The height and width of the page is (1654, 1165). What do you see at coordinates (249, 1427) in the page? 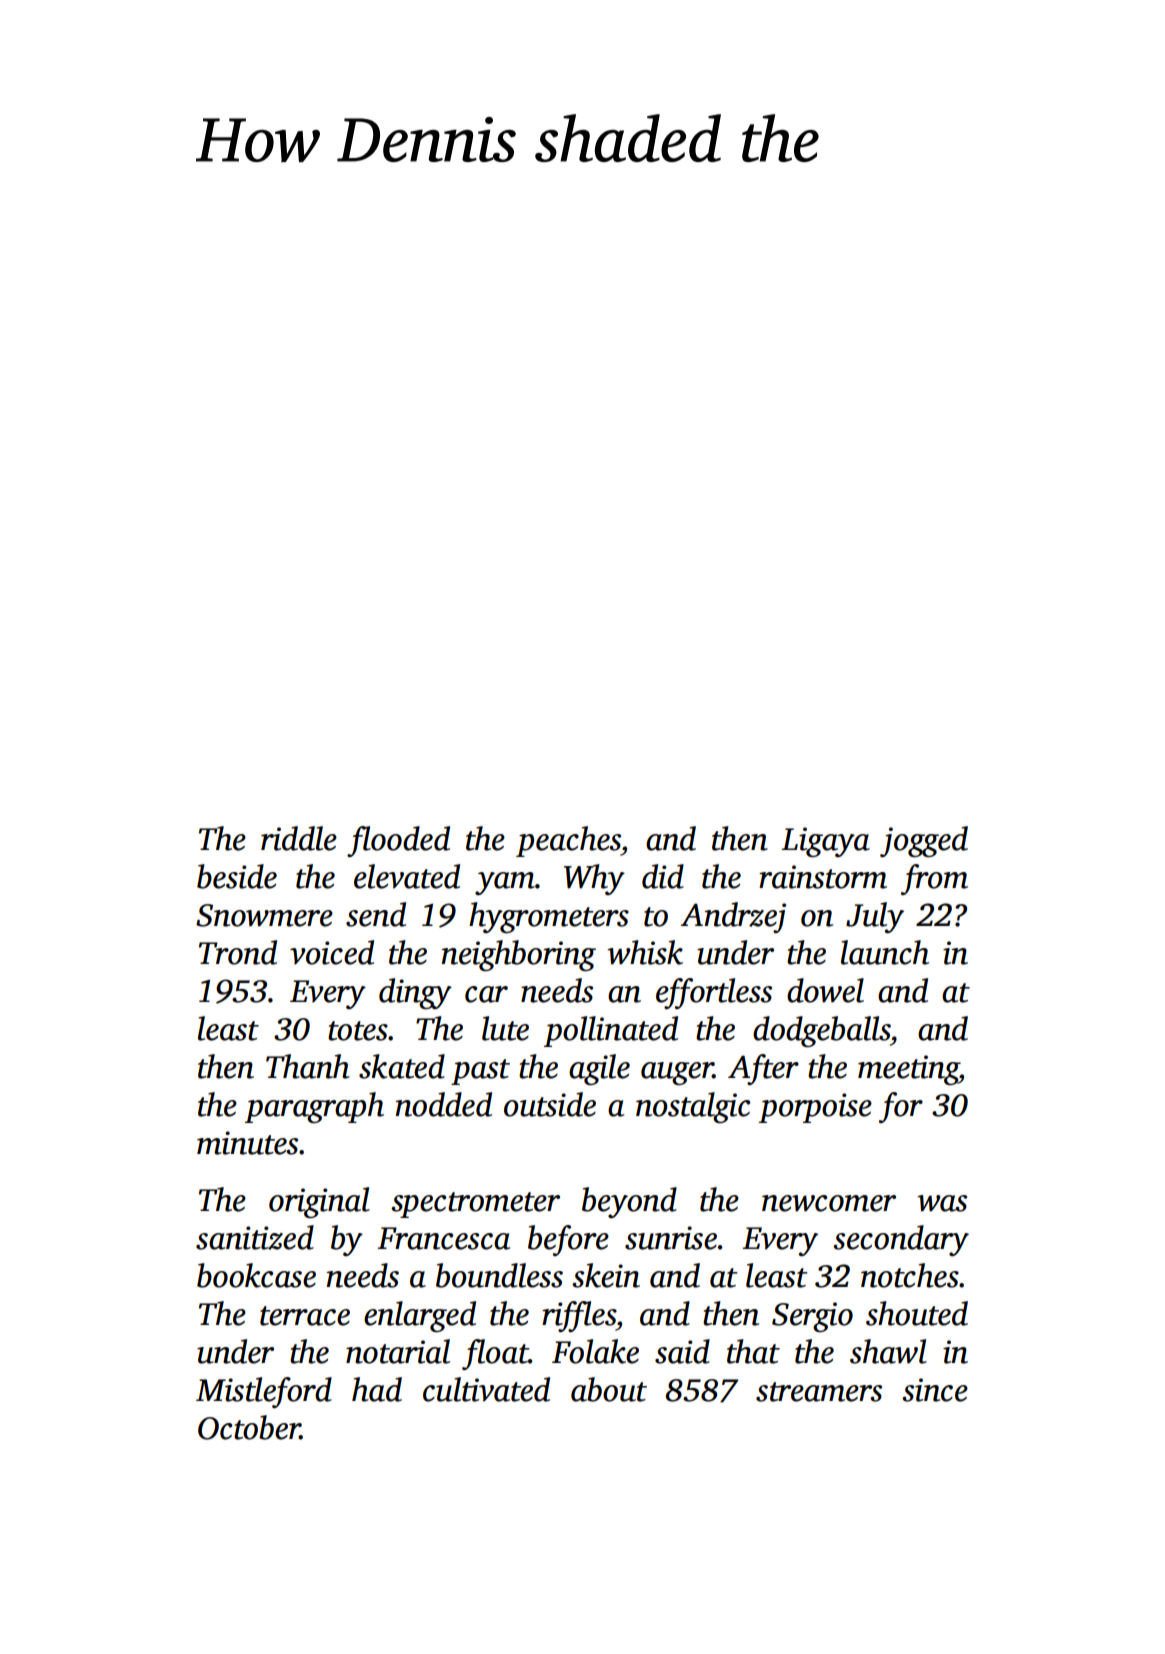
I see `October` at bounding box center [249, 1427].
